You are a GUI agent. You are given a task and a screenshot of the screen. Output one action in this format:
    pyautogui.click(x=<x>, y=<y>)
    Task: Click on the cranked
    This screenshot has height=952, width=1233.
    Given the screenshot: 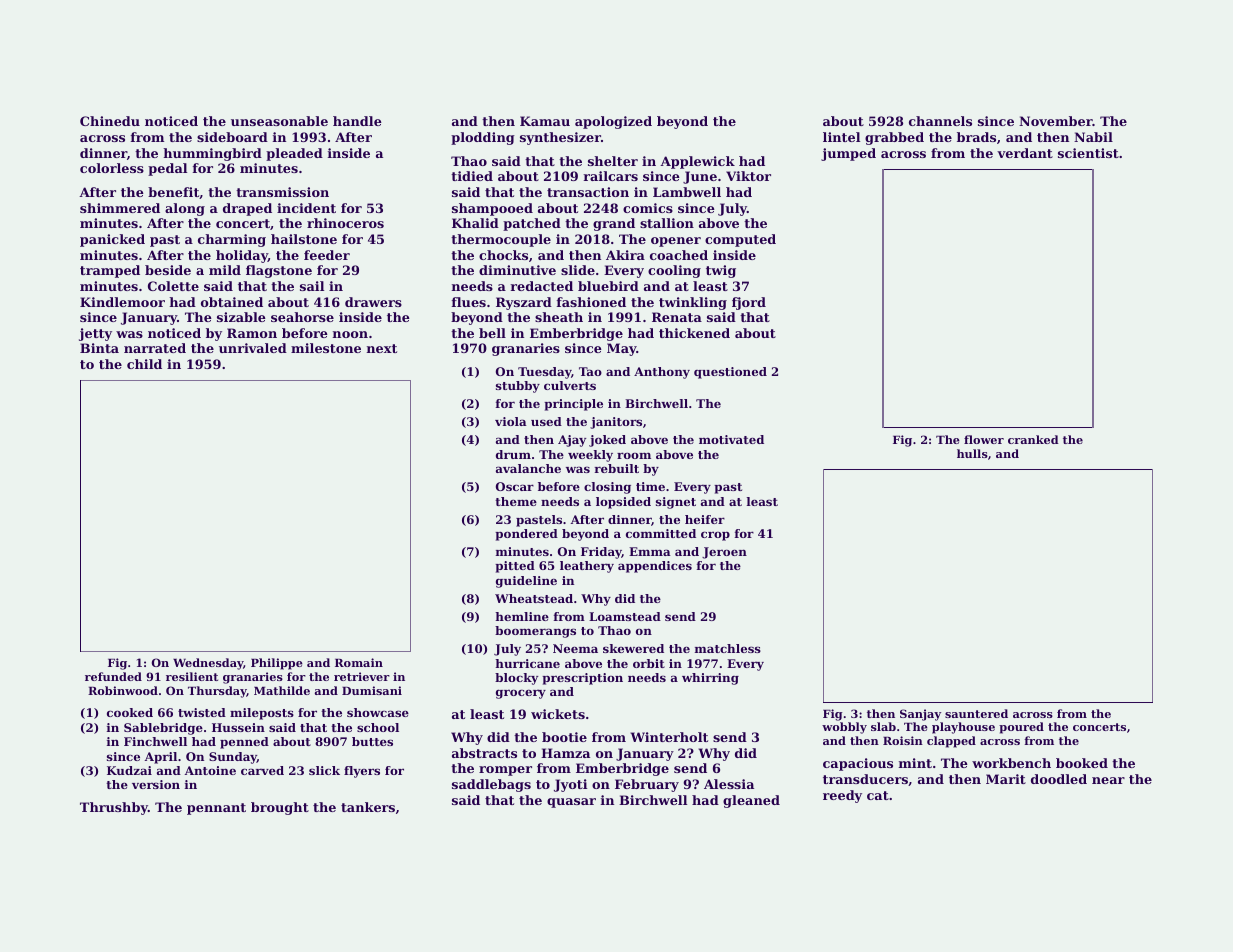 What is the action you would take?
    pyautogui.click(x=1033, y=439)
